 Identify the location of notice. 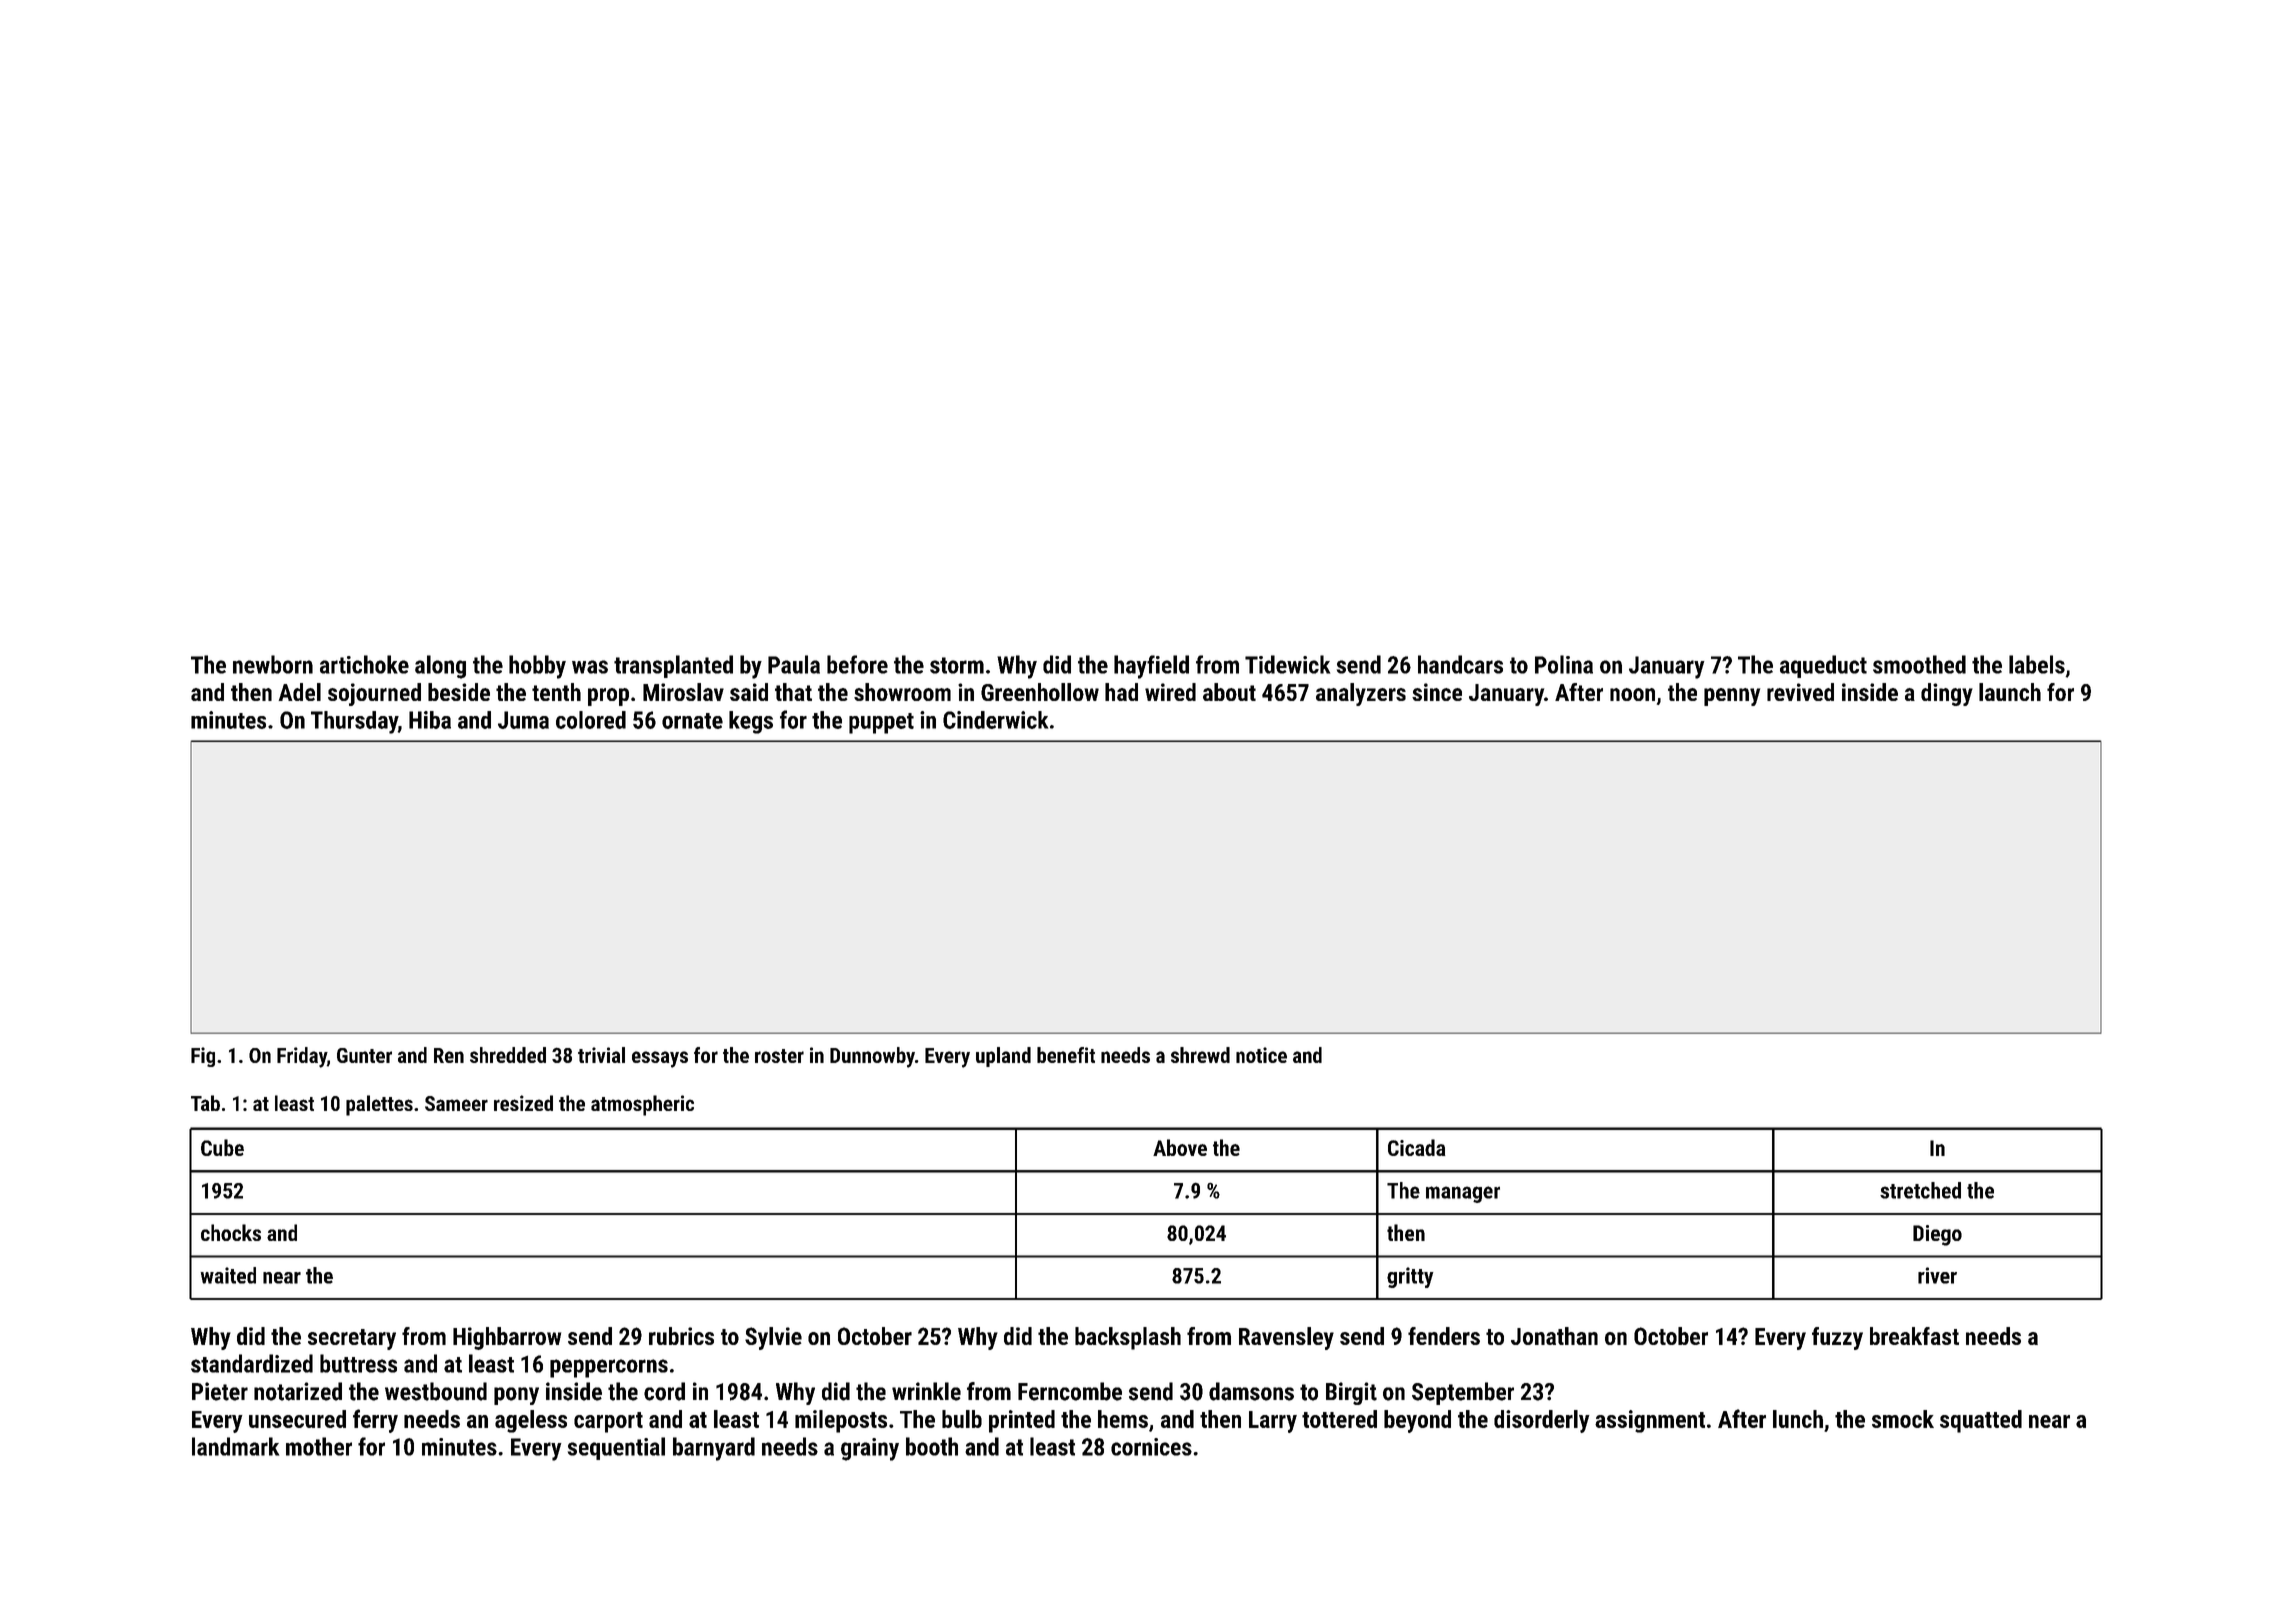
(1261, 1055).
